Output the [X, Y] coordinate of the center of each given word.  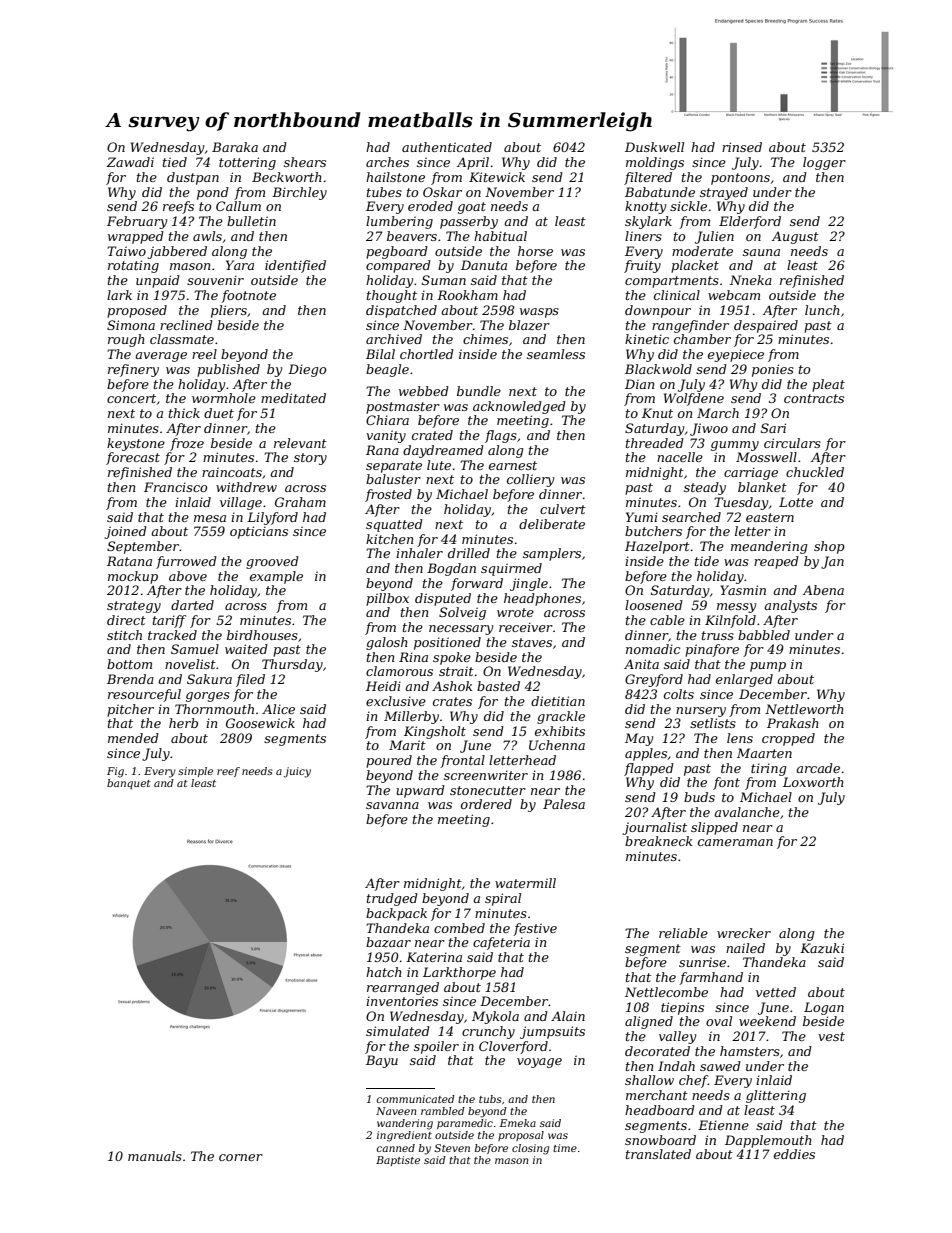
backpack [396, 914]
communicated [416, 1099]
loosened [654, 605]
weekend [767, 1021]
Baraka [235, 147]
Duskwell [654, 147]
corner [241, 1157]
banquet [129, 784]
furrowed [186, 562]
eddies [794, 1154]
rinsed [742, 147]
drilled [469, 553]
